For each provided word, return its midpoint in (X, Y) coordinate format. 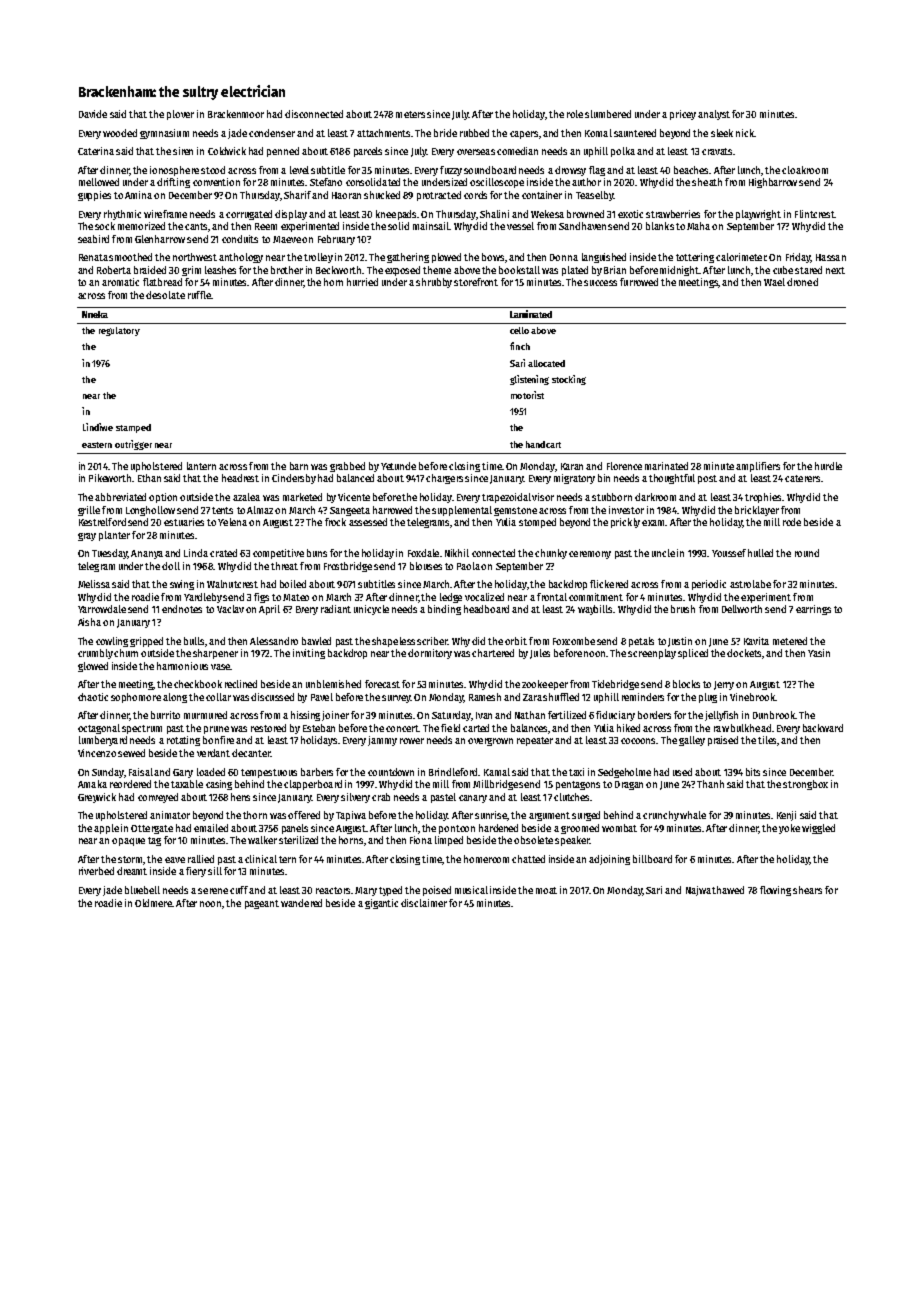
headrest (240, 478)
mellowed (99, 182)
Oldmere (153, 903)
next (835, 270)
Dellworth (742, 609)
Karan (572, 466)
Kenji (786, 816)
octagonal (99, 729)
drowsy (570, 171)
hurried (362, 282)
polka (623, 152)
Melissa (94, 584)
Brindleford (453, 772)
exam (653, 523)
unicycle (371, 610)
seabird (93, 239)
